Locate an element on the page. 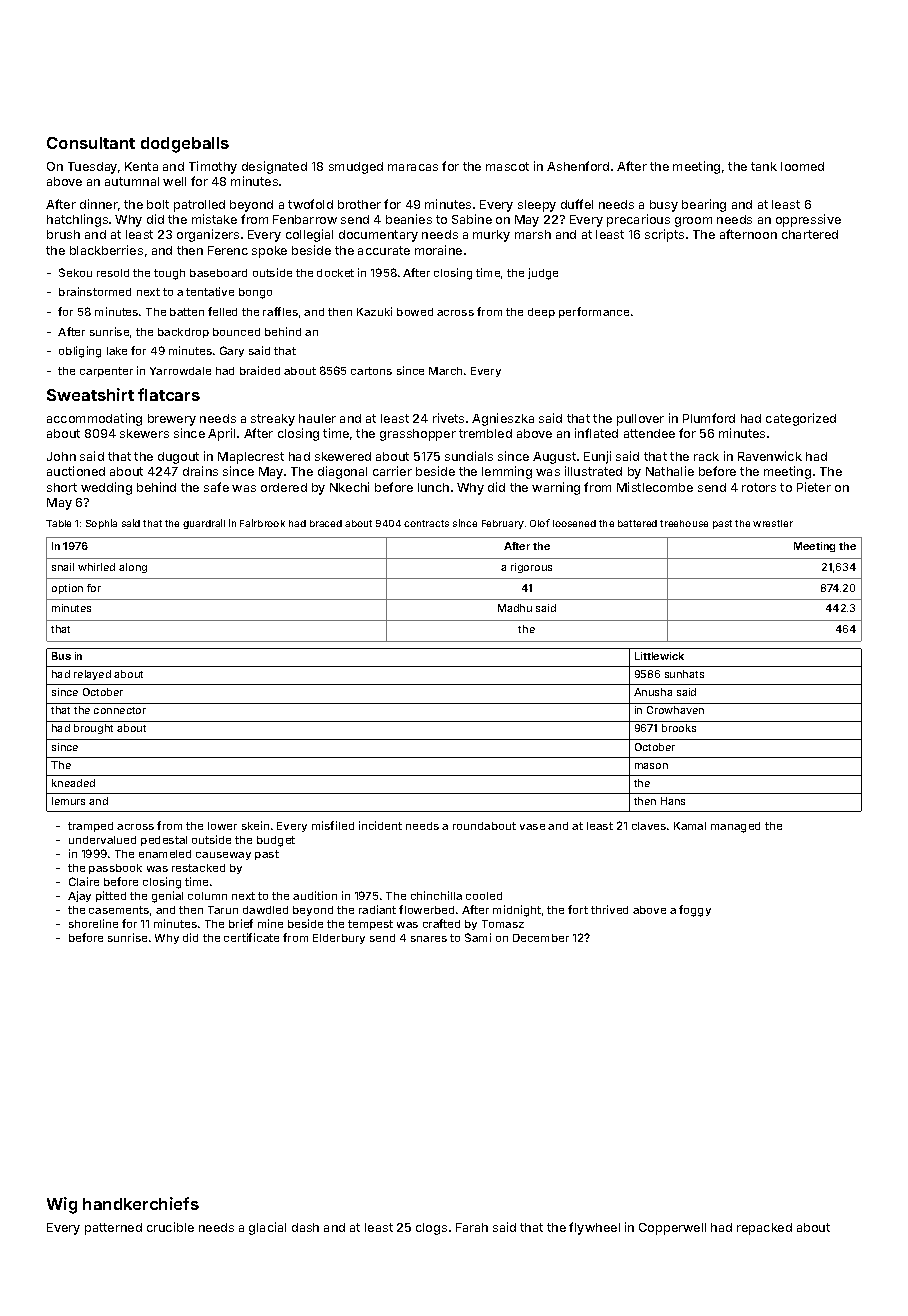  mascot is located at coordinates (507, 166).
